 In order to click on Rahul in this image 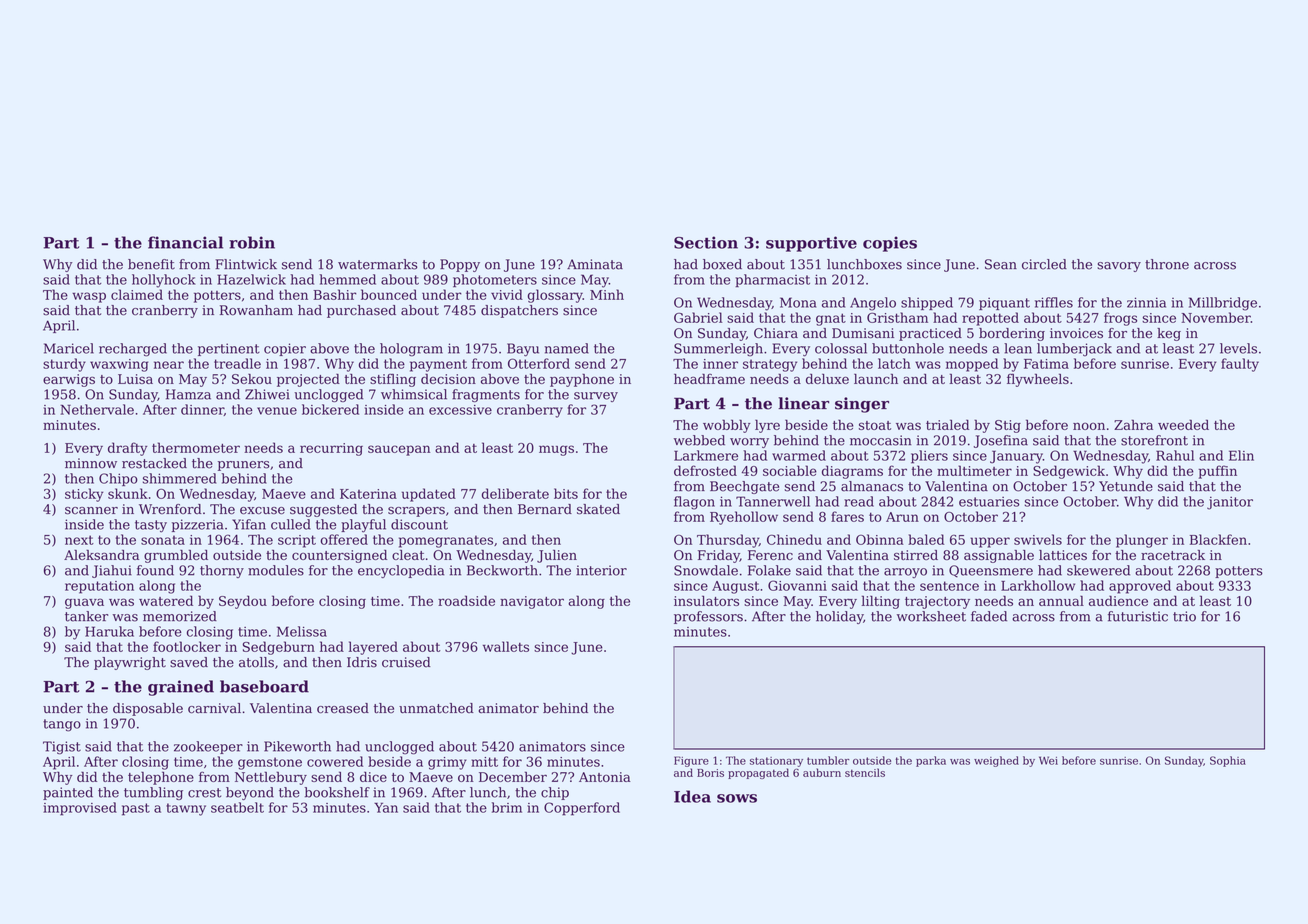, I will do `click(1175, 455)`.
